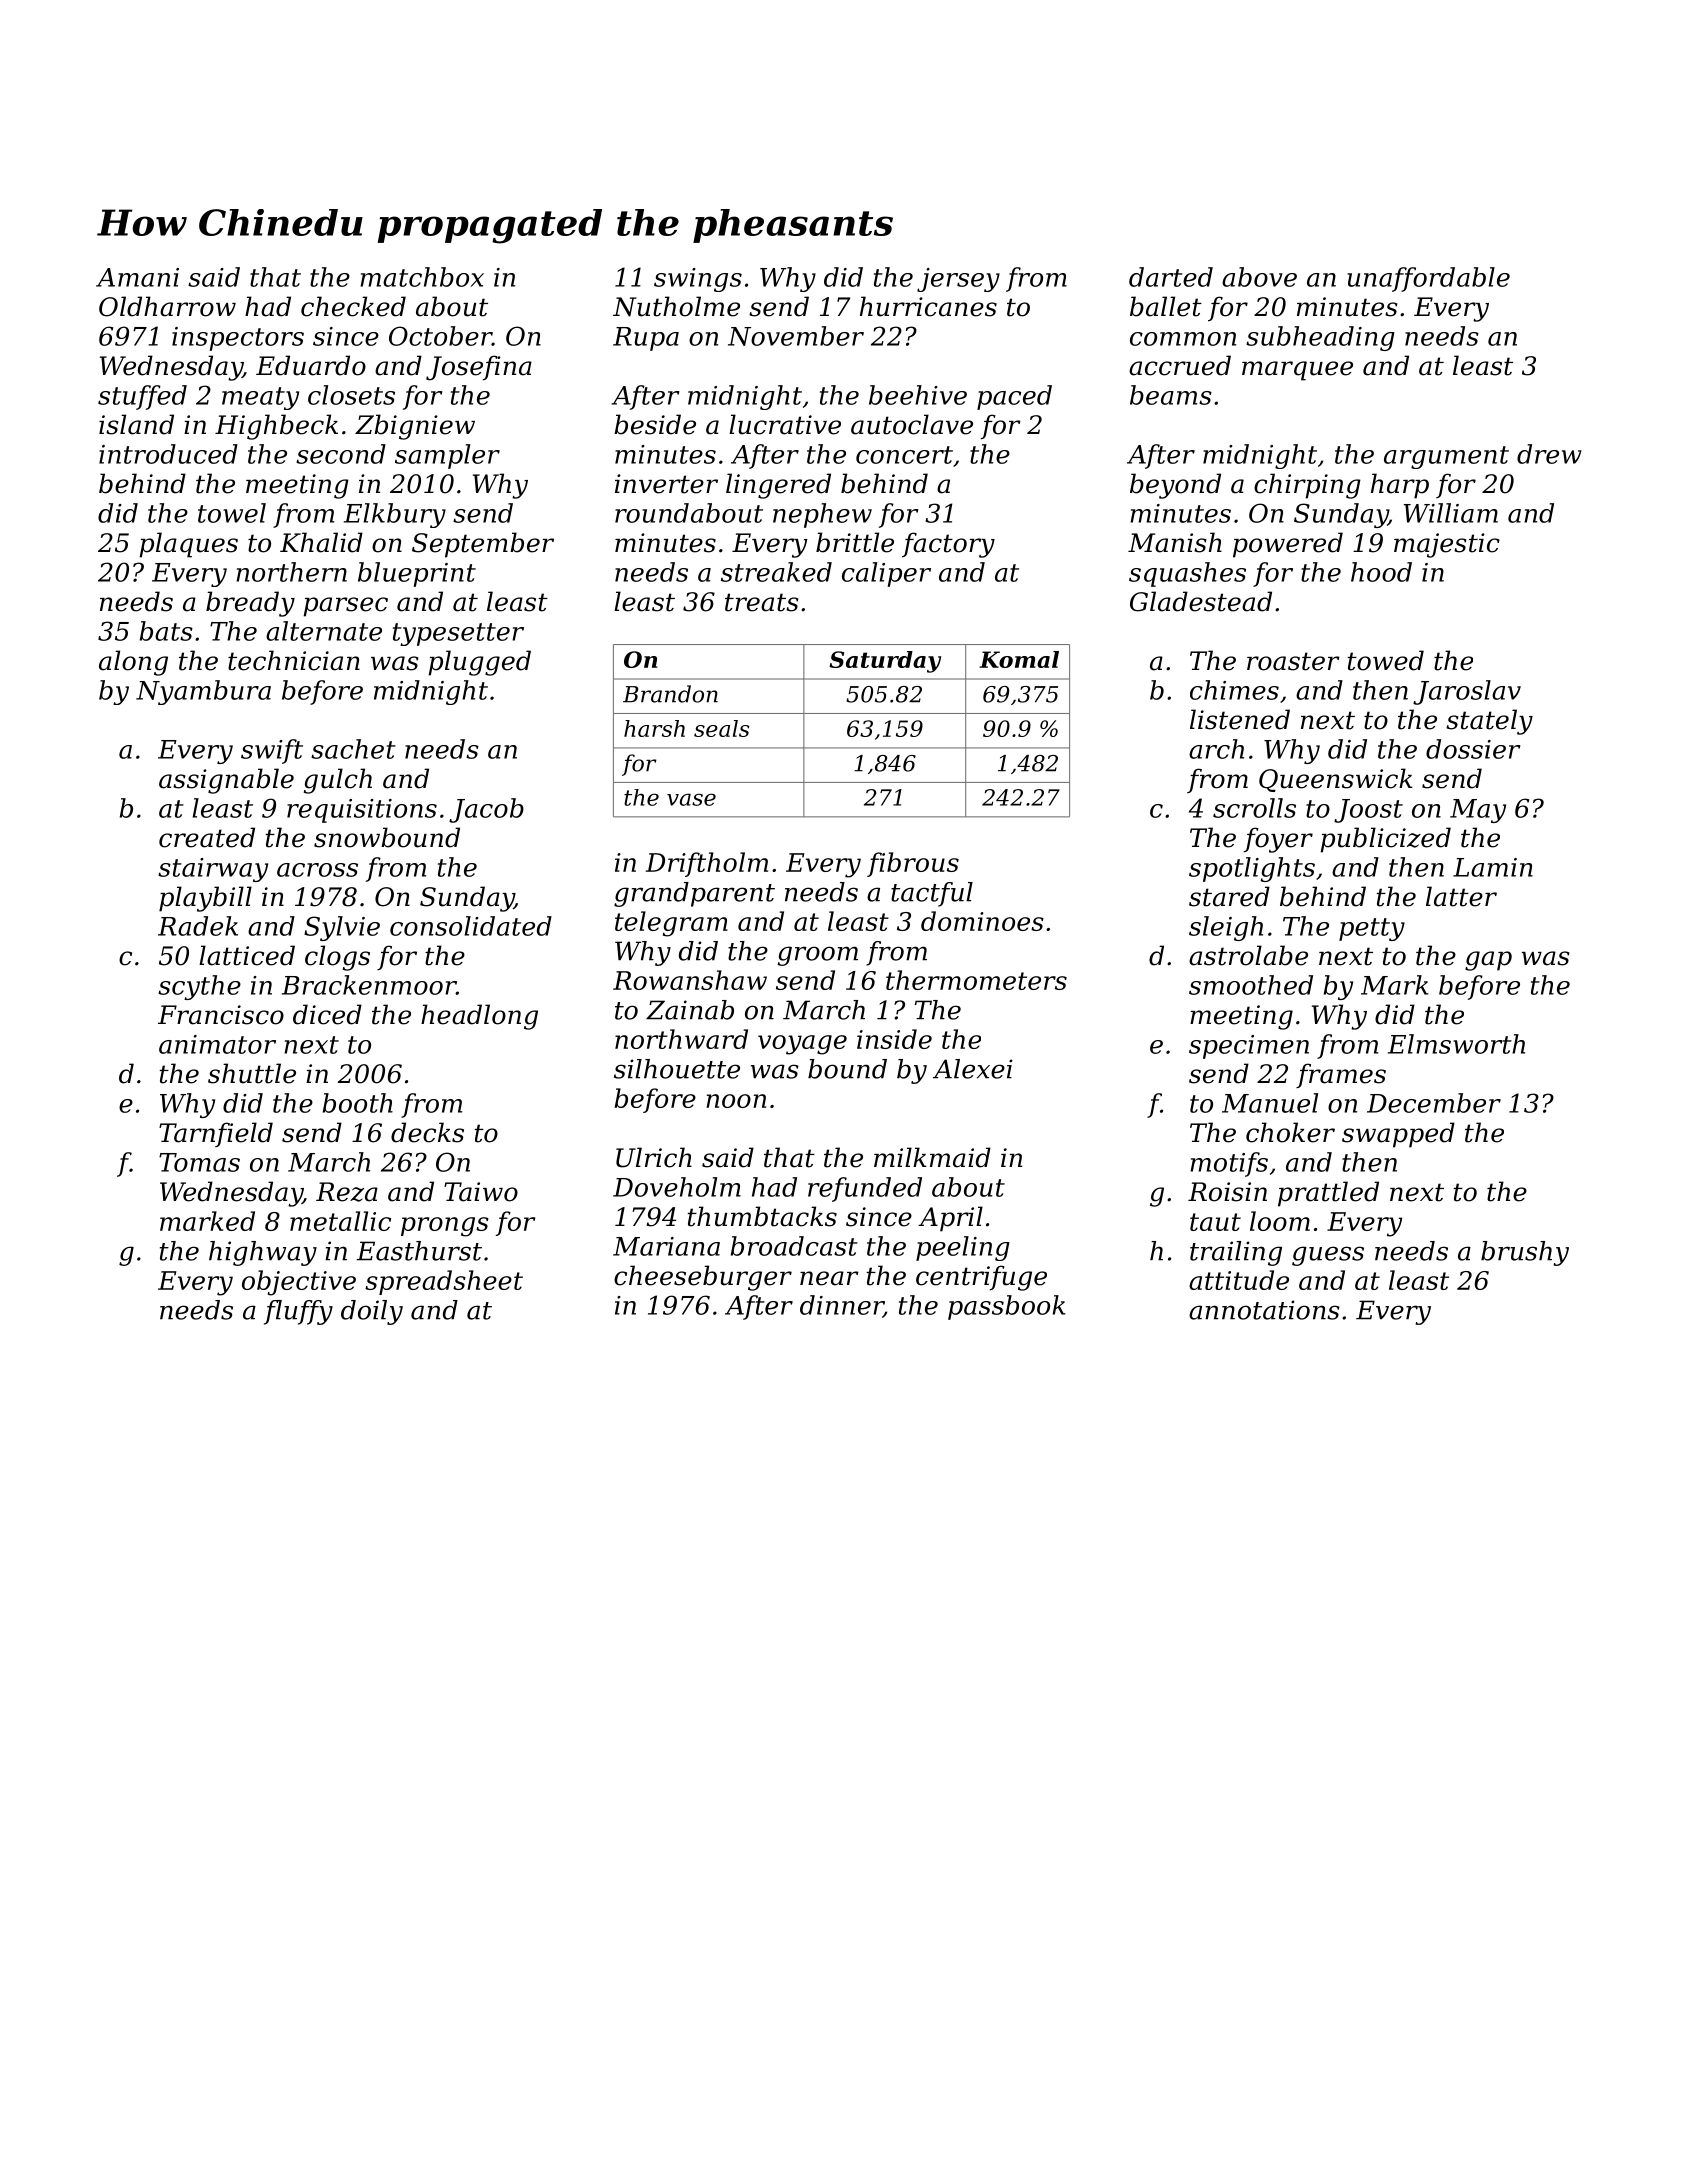 The width and height of the screenshot is (1683, 2178). What do you see at coordinates (1014, 397) in the screenshot?
I see `paced` at bounding box center [1014, 397].
